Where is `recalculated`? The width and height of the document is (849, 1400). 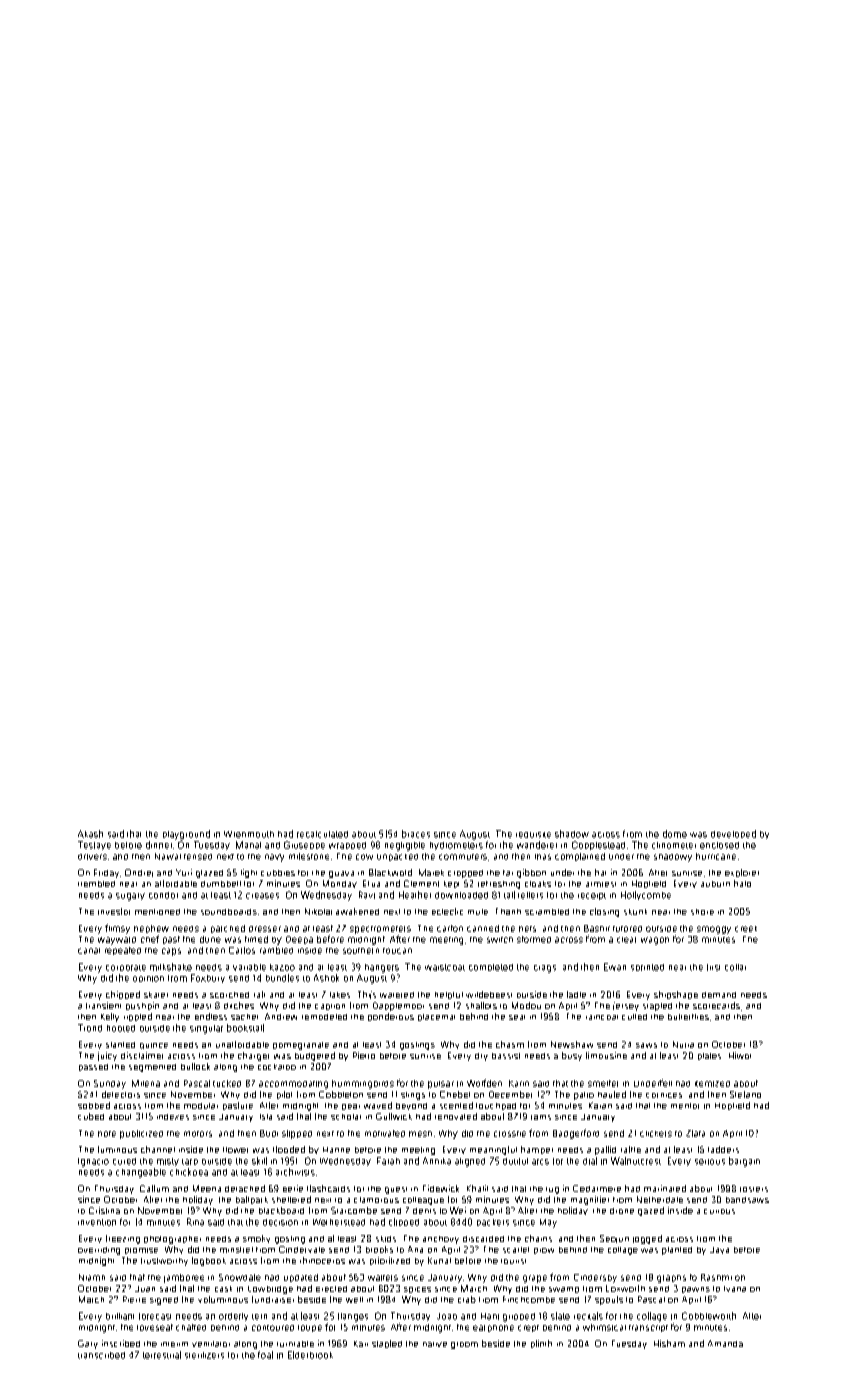 recalculated is located at coordinates (322, 834).
